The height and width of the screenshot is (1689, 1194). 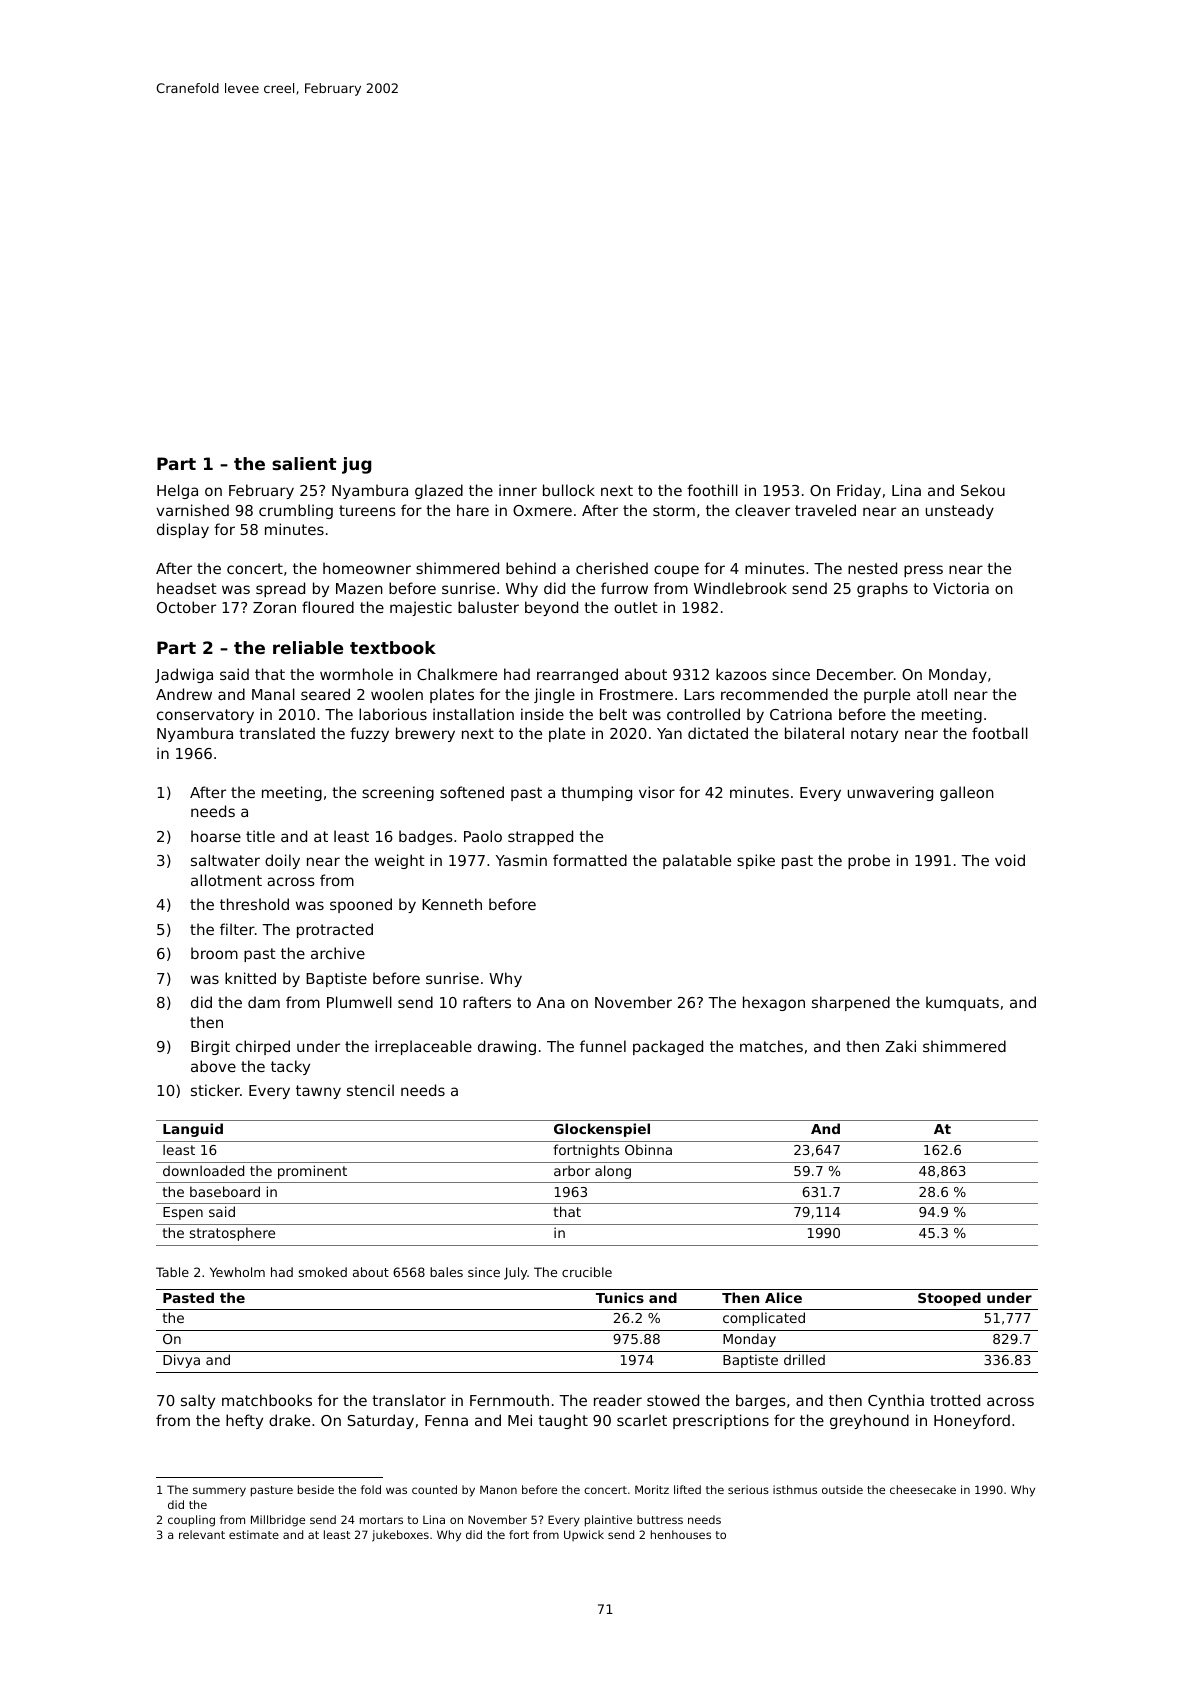 What do you see at coordinates (967, 793) in the screenshot?
I see `galleon` at bounding box center [967, 793].
